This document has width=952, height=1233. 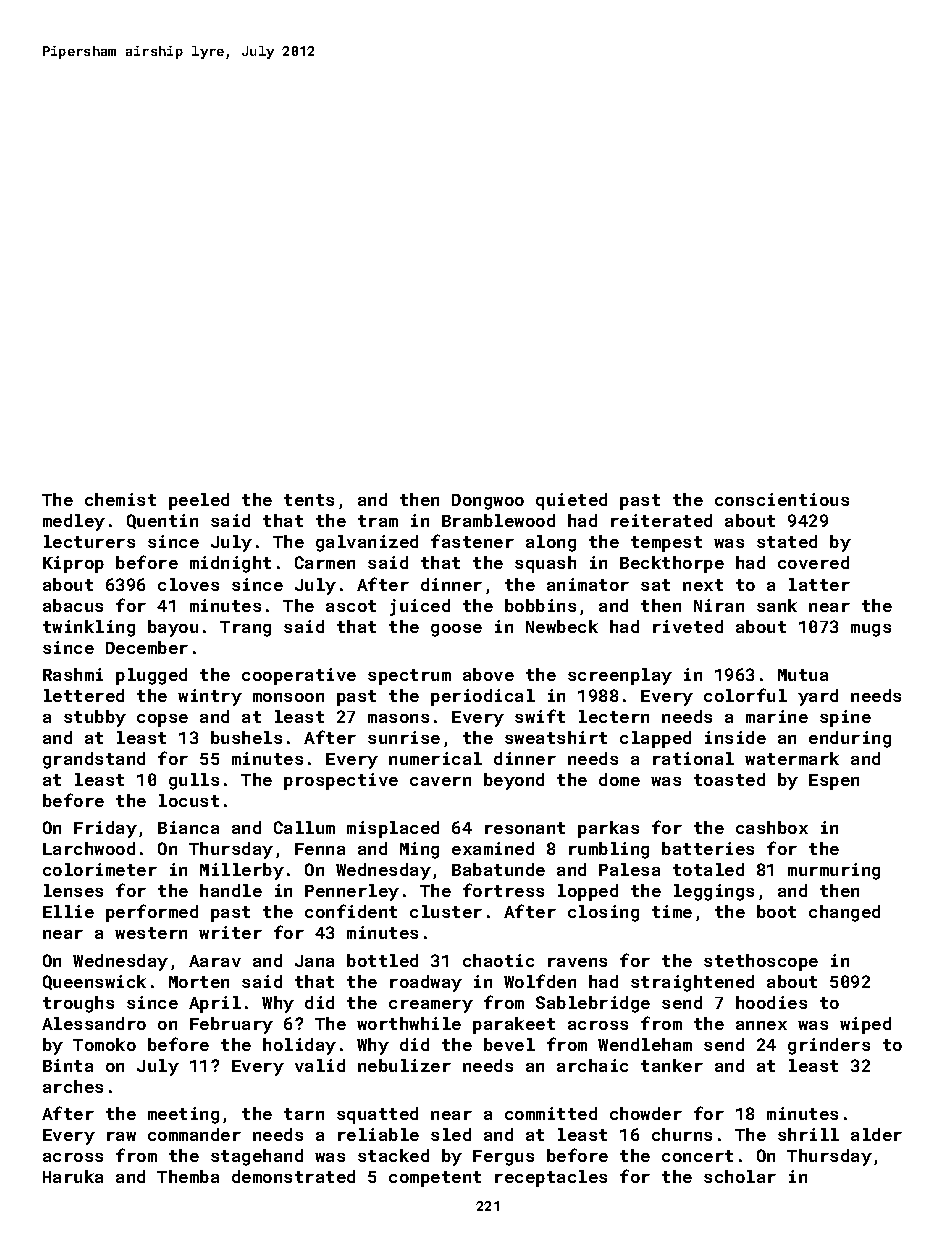 I want to click on Dongwoo, so click(x=488, y=502).
